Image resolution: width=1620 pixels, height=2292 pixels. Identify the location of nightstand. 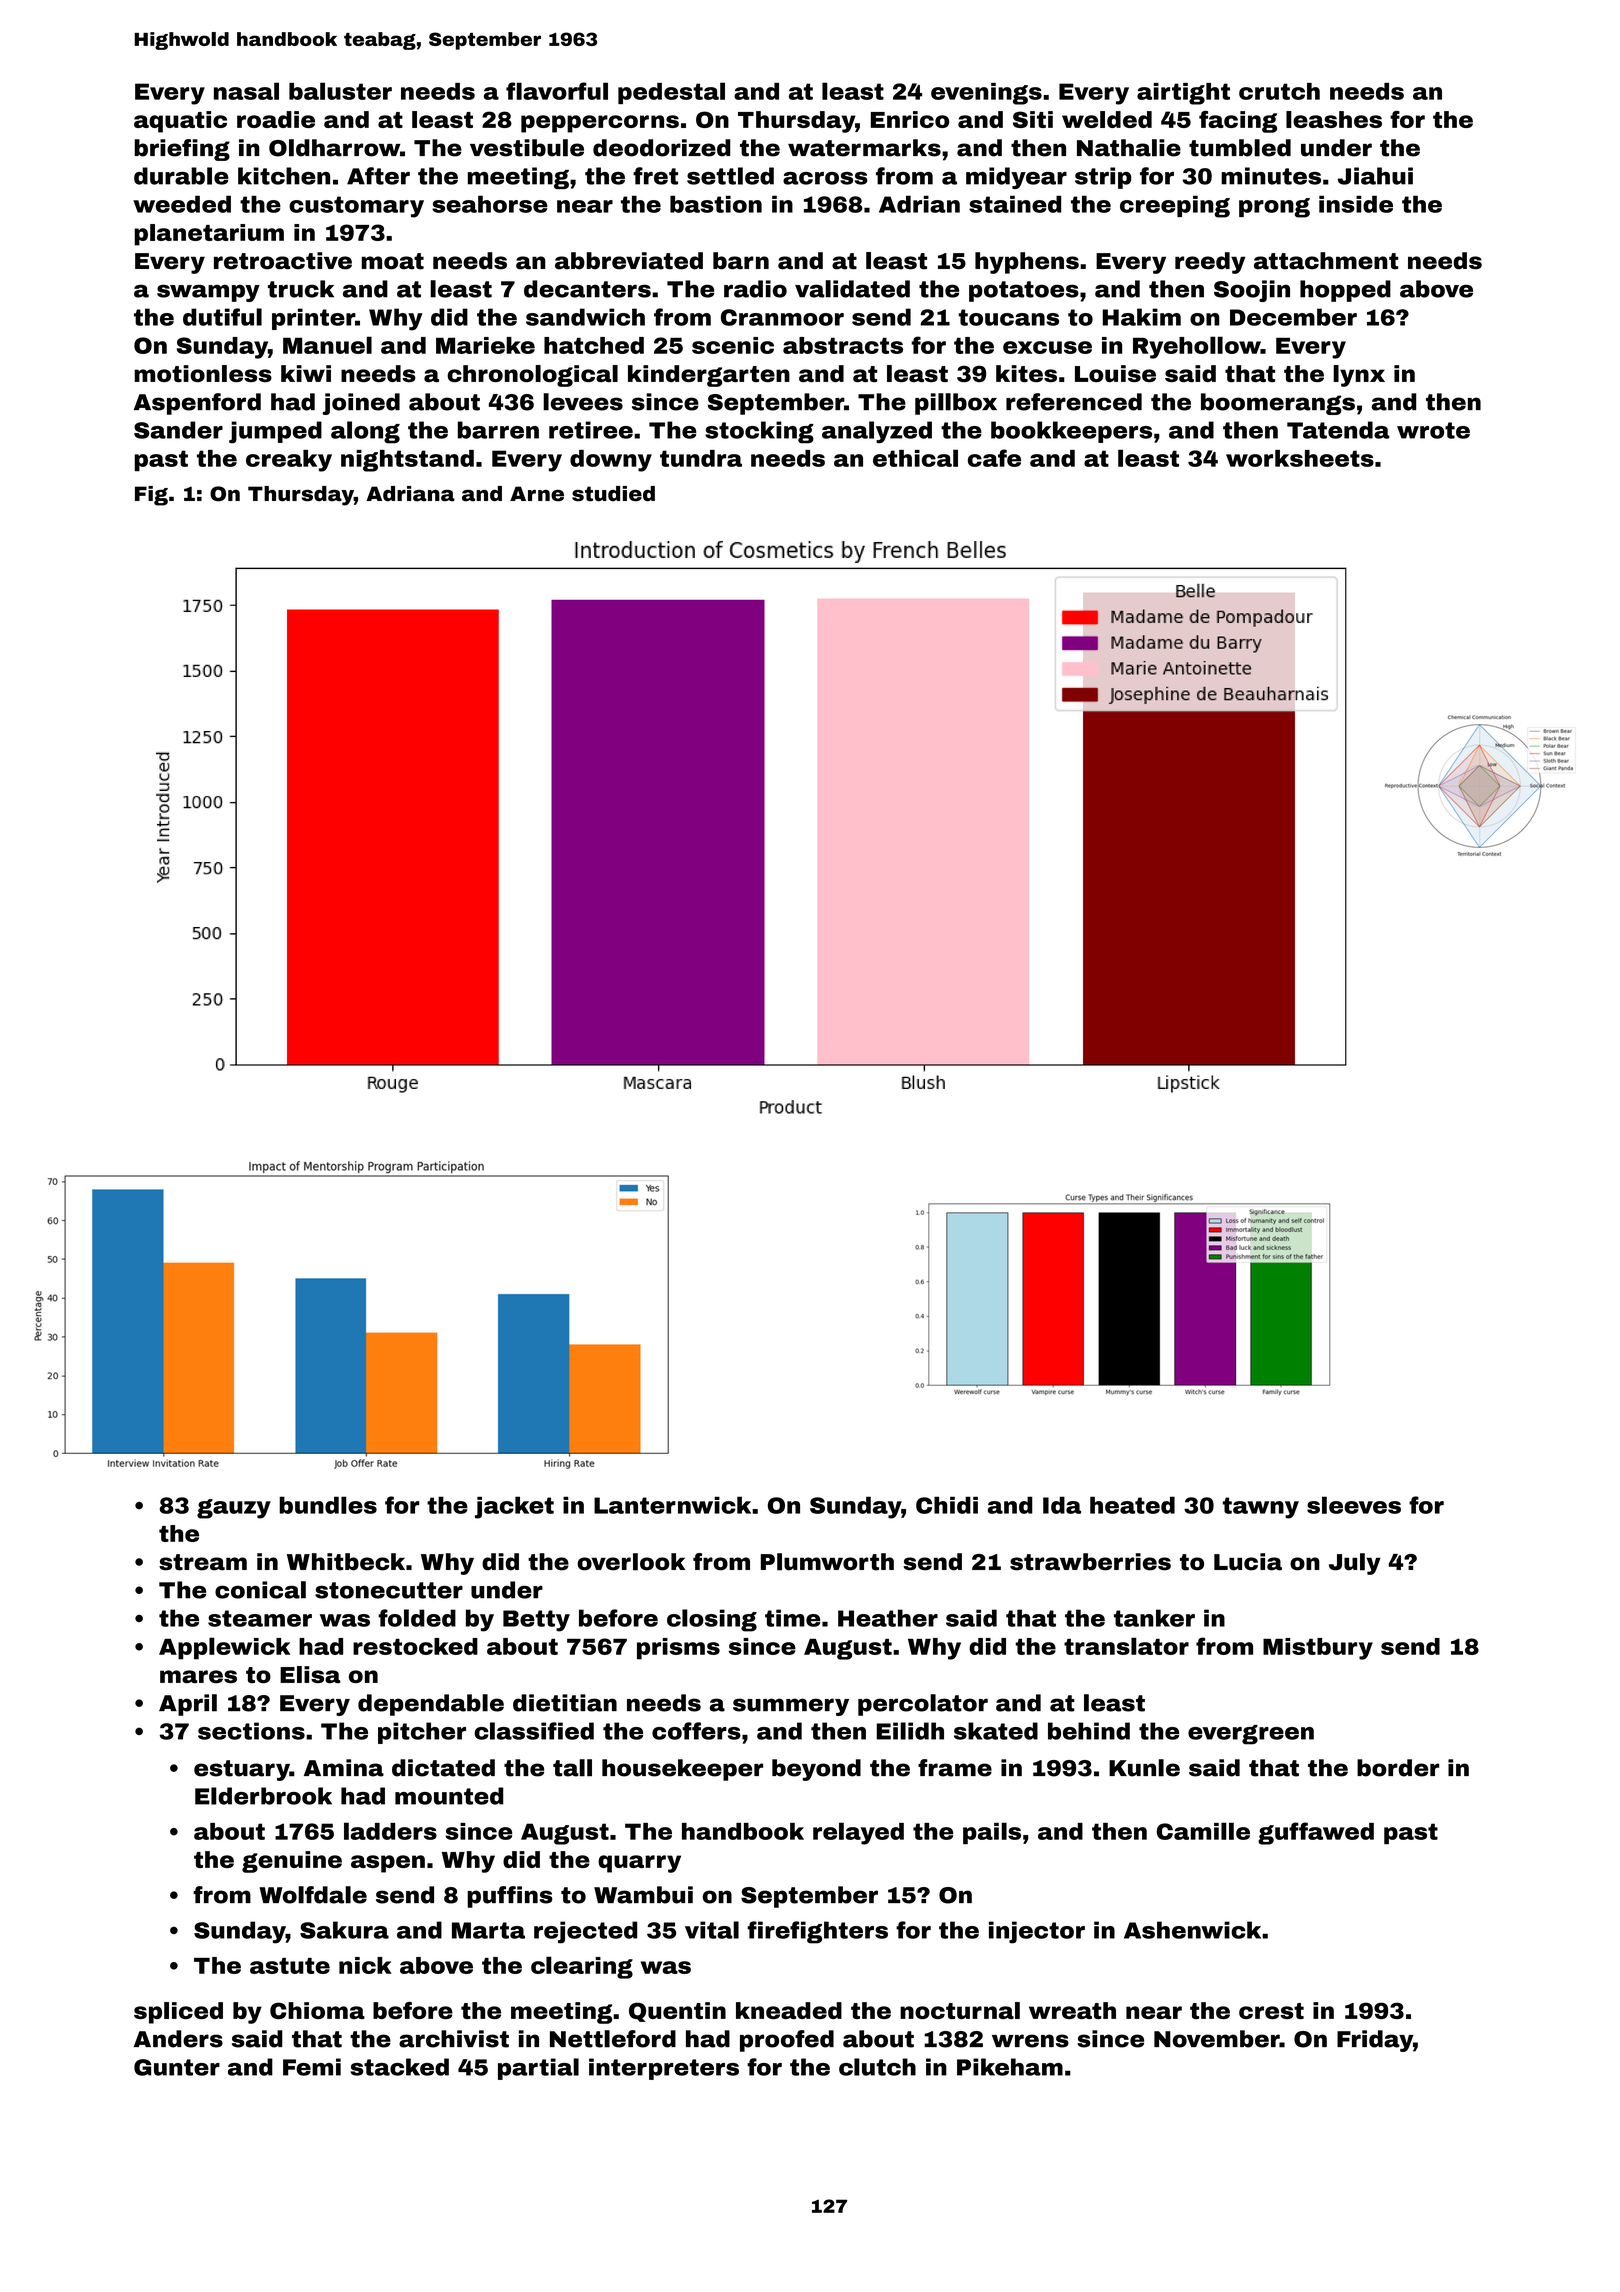
(407, 461).
